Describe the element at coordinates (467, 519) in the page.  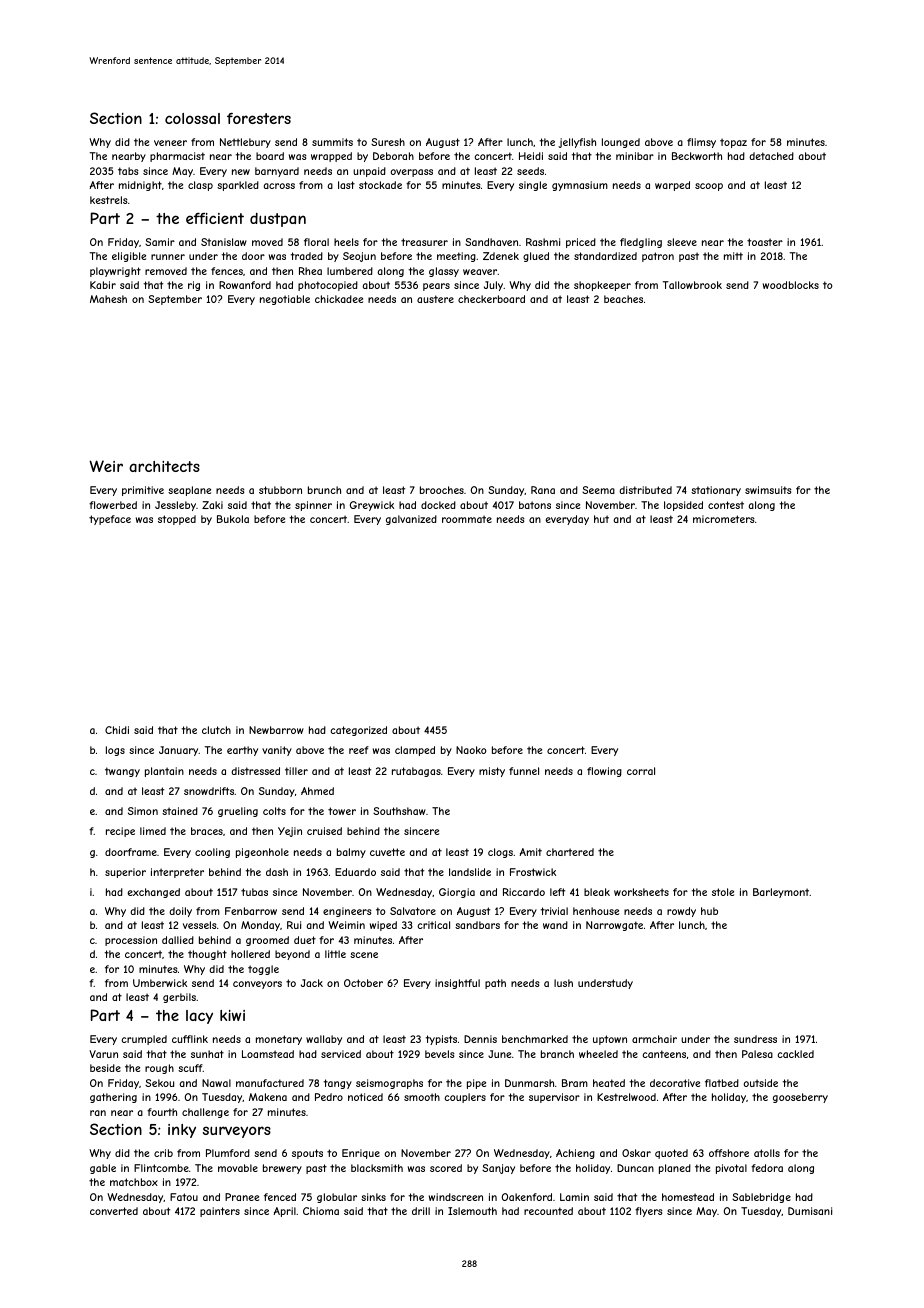
I see `roommate` at that location.
